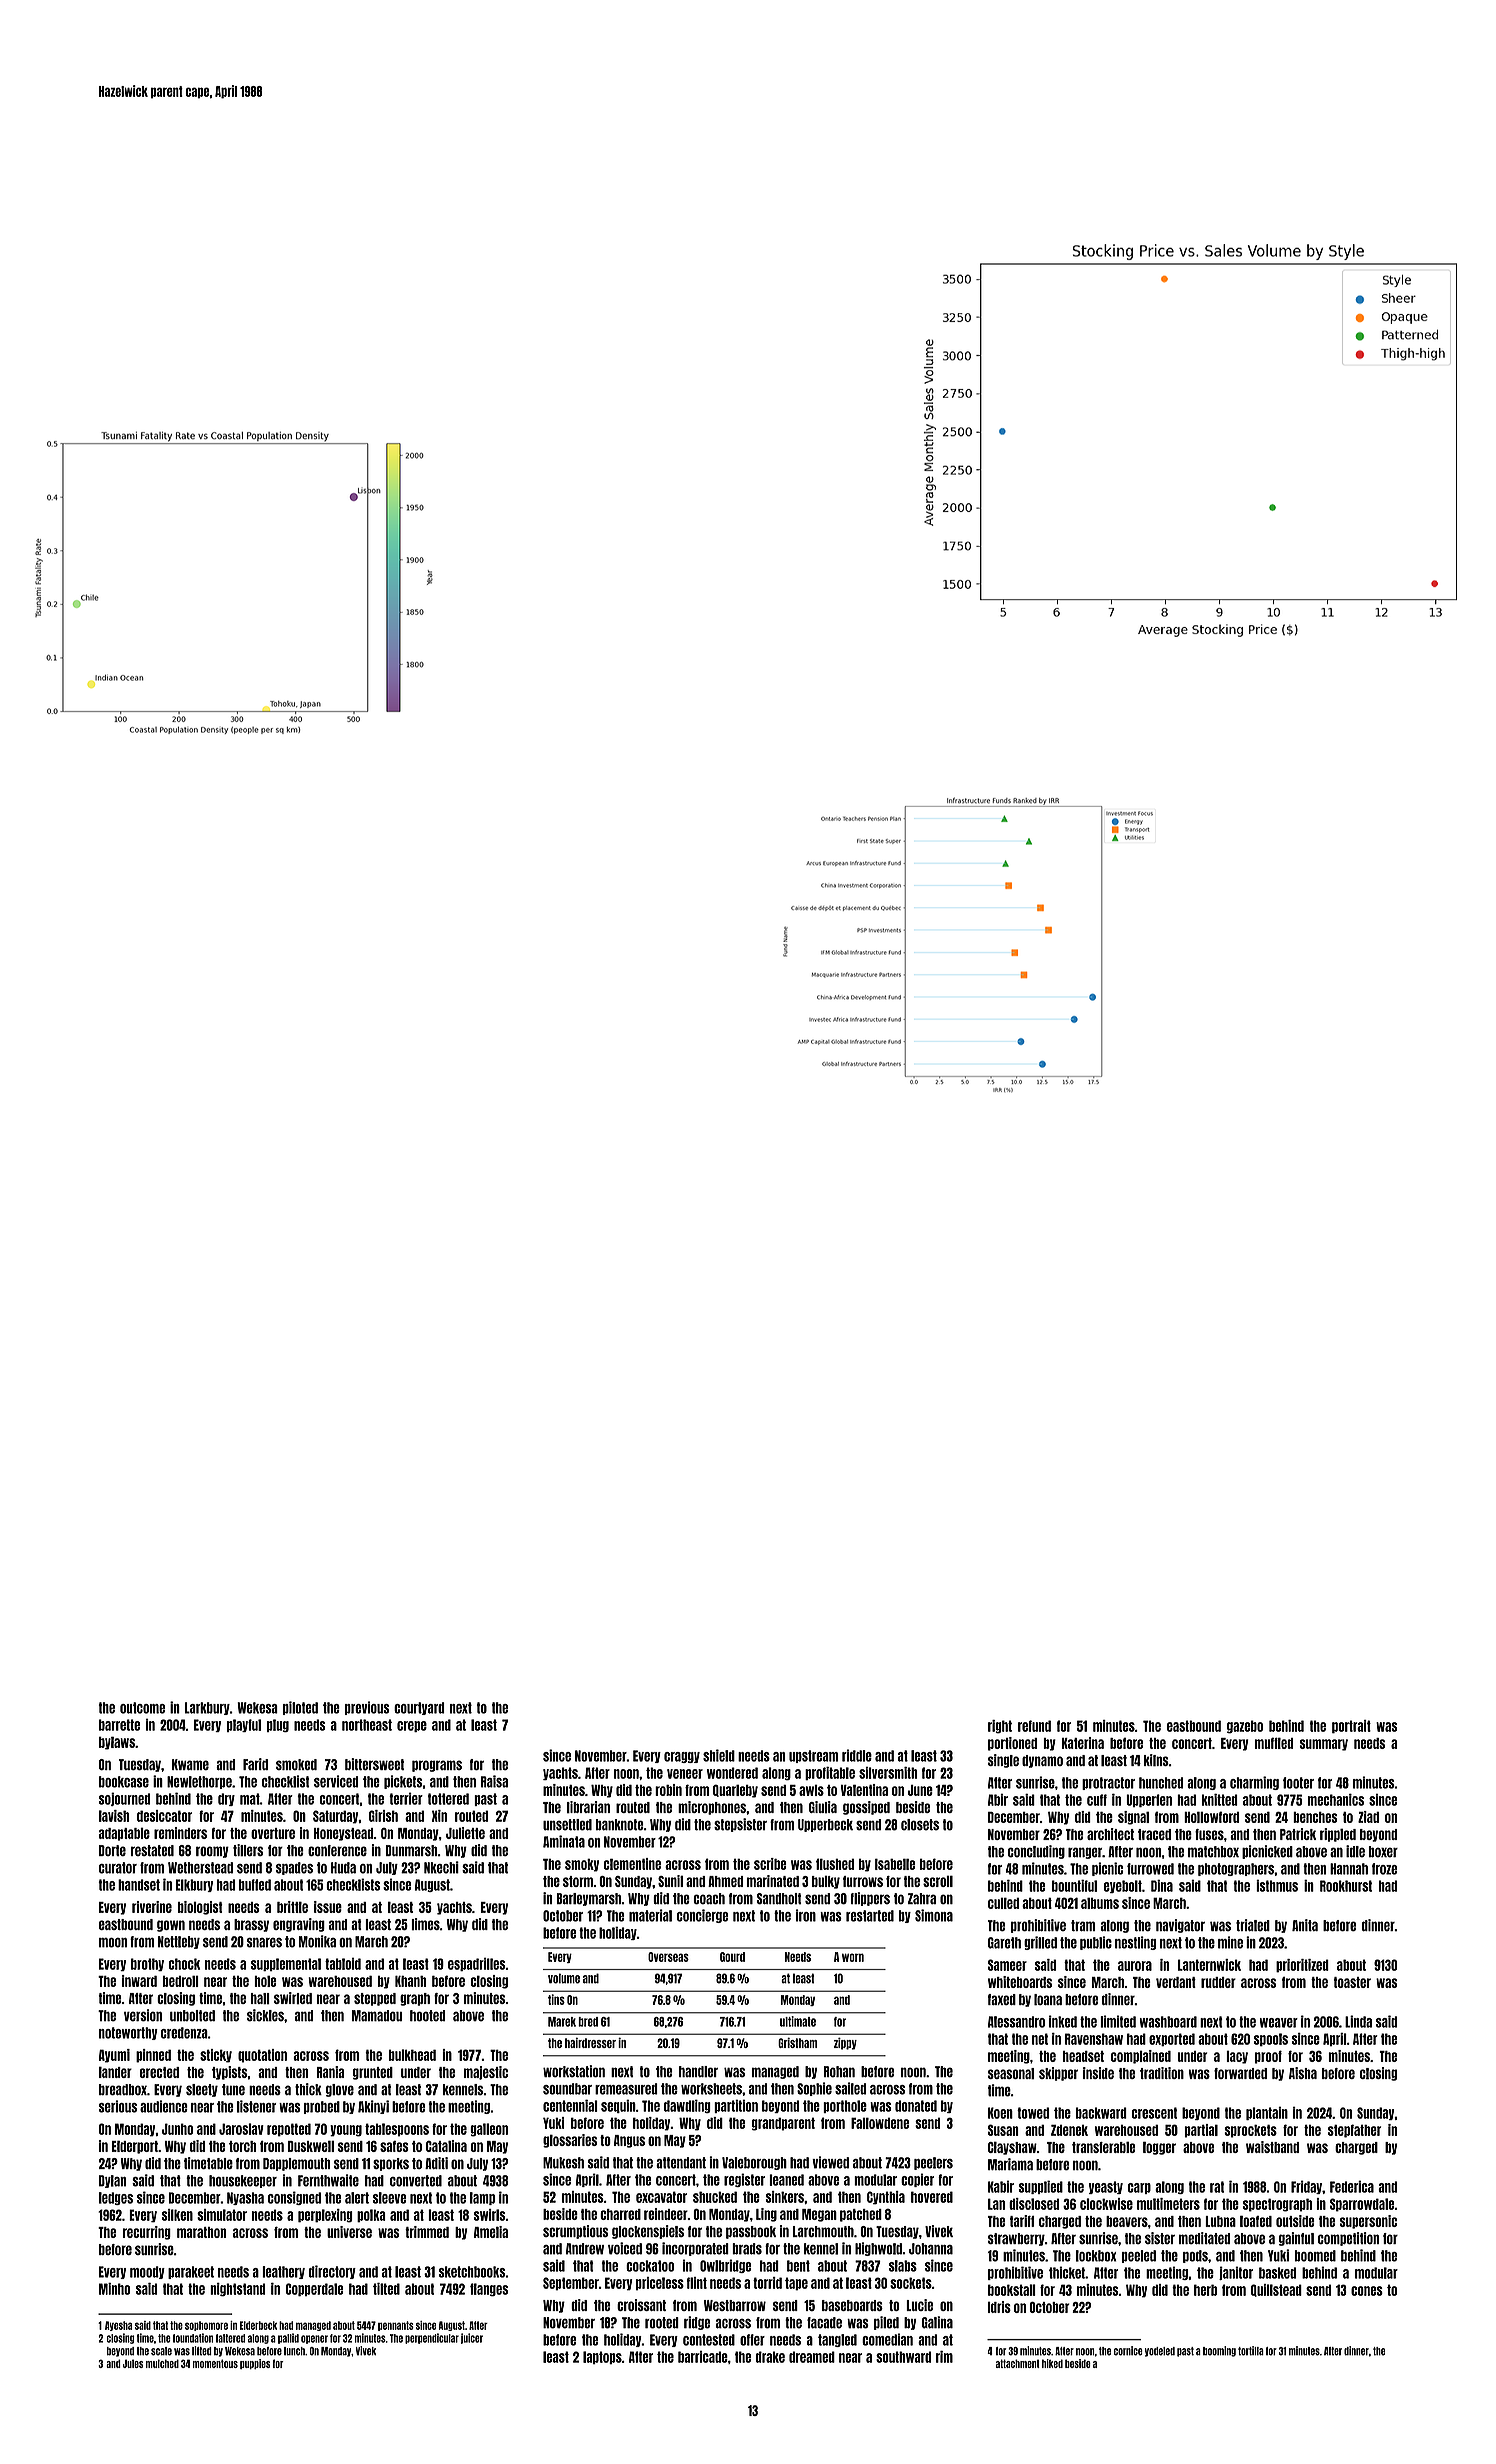 This page has height=2464, width=1496. I want to click on Sophie, so click(814, 2089).
